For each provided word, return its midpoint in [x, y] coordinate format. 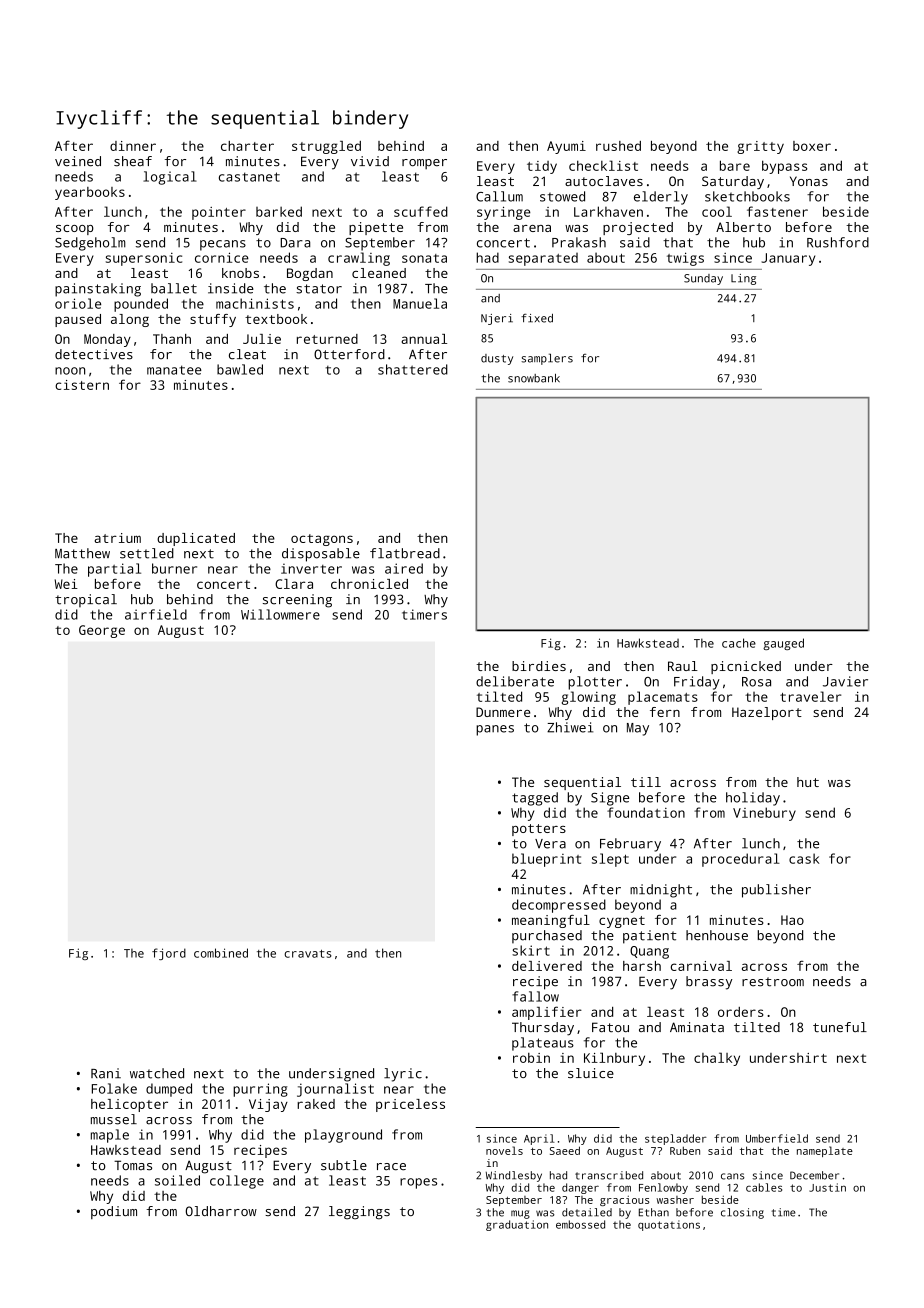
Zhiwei [570, 727]
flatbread [405, 553]
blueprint [546, 860]
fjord [169, 954]
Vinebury [764, 814]
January [788, 259]
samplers [547, 359]
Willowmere [280, 614]
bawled [240, 369]
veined [78, 161]
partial [114, 570]
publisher [776, 891]
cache [739, 643]
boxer [812, 146]
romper [424, 164]
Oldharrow [221, 1211]
